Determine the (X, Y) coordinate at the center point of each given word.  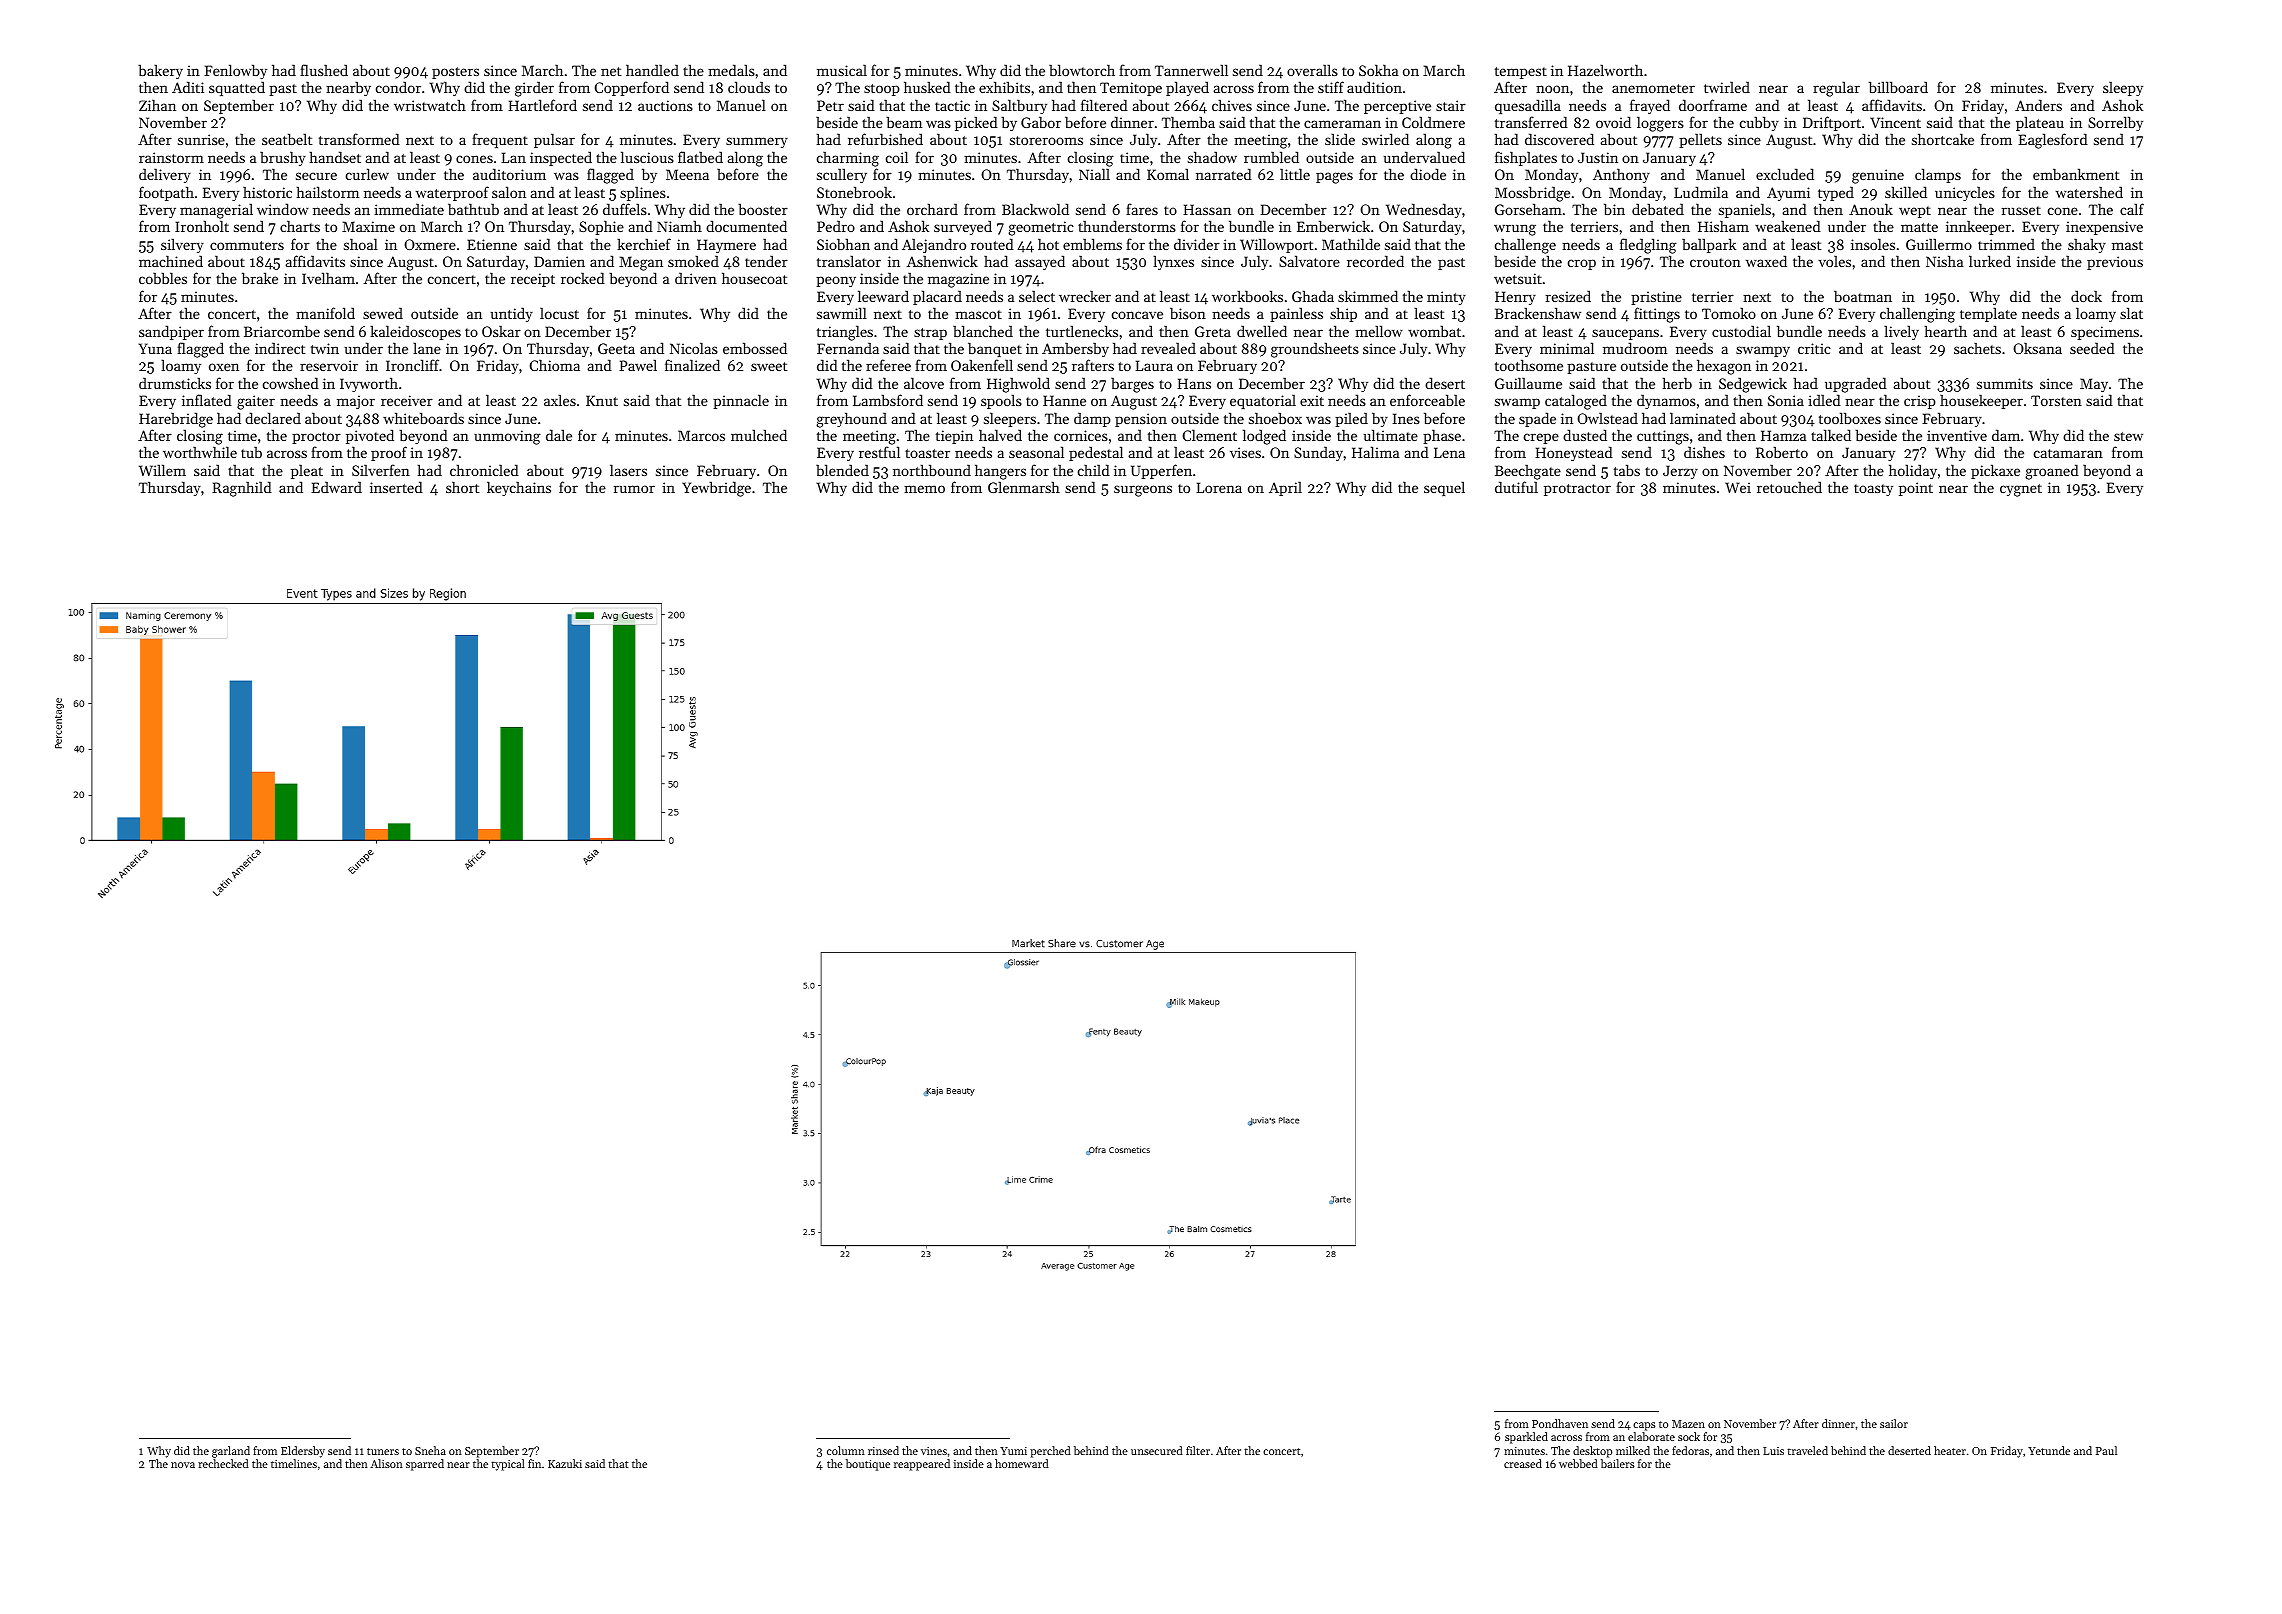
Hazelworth (1605, 70)
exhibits (1004, 87)
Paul (2106, 1450)
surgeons (1143, 491)
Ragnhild (242, 489)
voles (1834, 261)
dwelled (1262, 331)
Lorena (1219, 487)
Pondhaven (1560, 1423)
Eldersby (303, 1452)
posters (455, 73)
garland (231, 1452)
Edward (336, 487)
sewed (383, 313)
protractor (1577, 490)
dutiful (1516, 487)
